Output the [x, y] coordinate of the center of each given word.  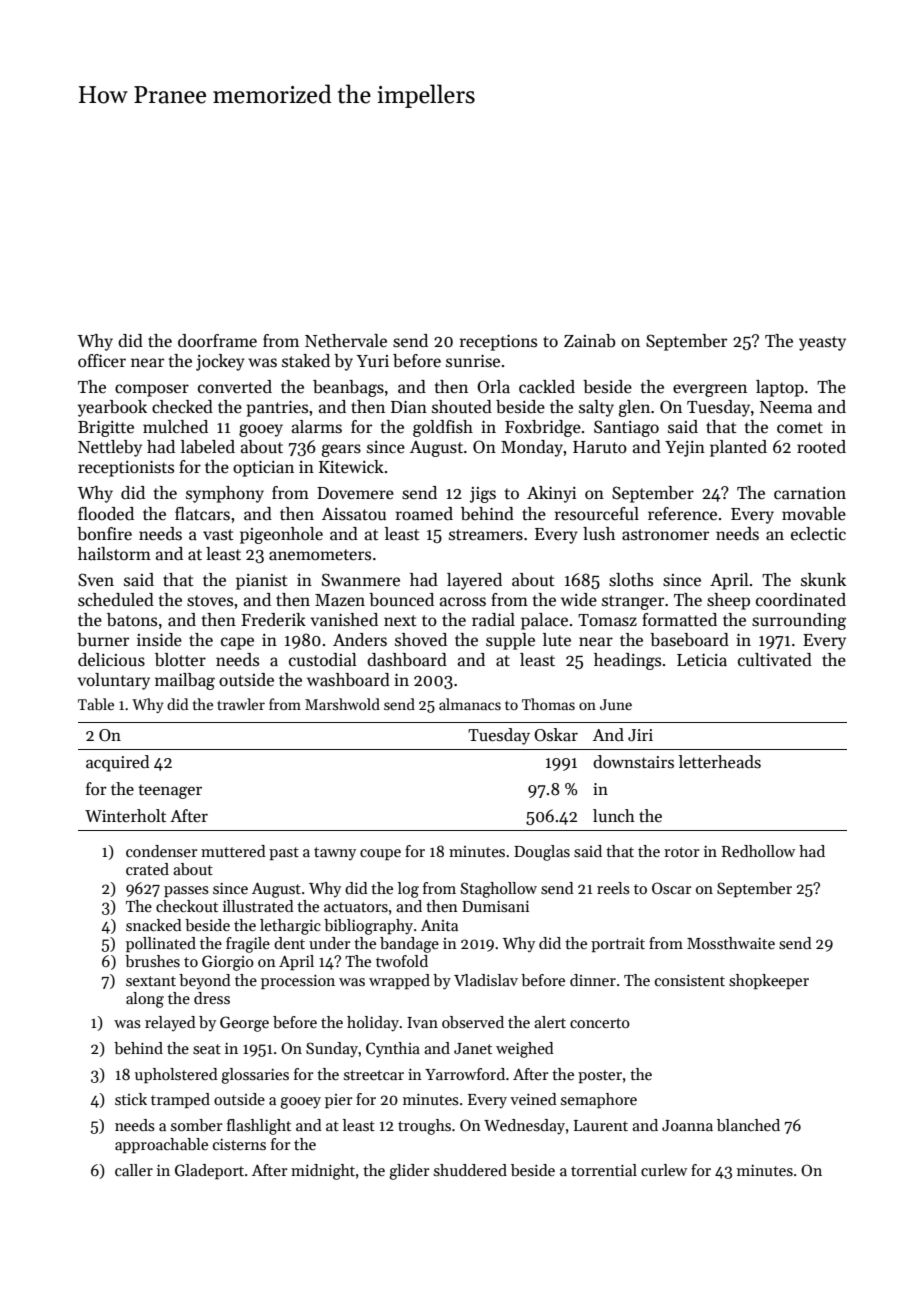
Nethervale [346, 341]
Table [96, 704]
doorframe [217, 341]
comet [800, 428]
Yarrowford [465, 1074]
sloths [631, 580]
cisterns [239, 1145]
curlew [664, 1170]
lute [557, 640]
